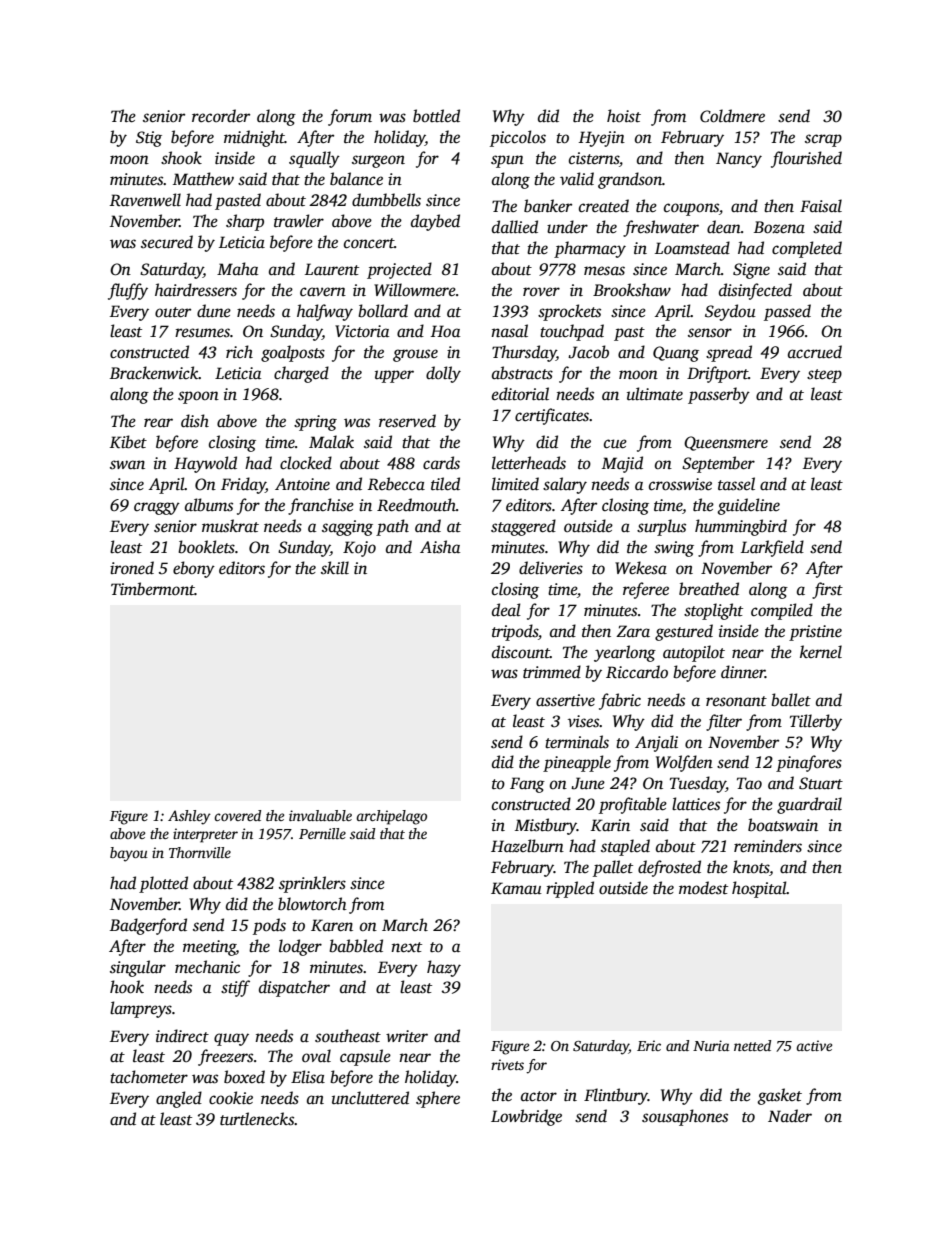  I want to click on discount, so click(521, 652).
